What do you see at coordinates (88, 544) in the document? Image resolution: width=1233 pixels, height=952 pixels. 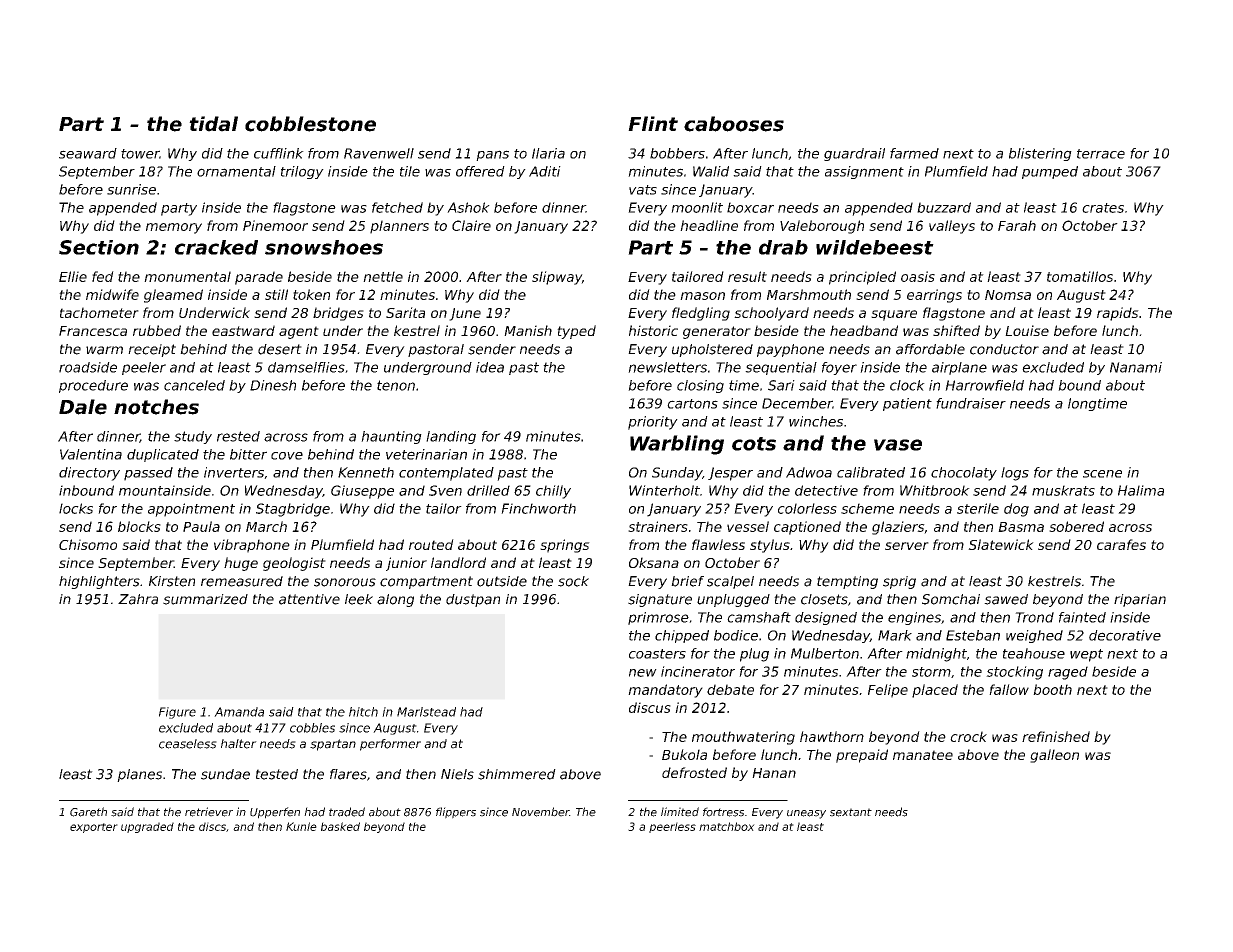 I see `Chisomo` at bounding box center [88, 544].
